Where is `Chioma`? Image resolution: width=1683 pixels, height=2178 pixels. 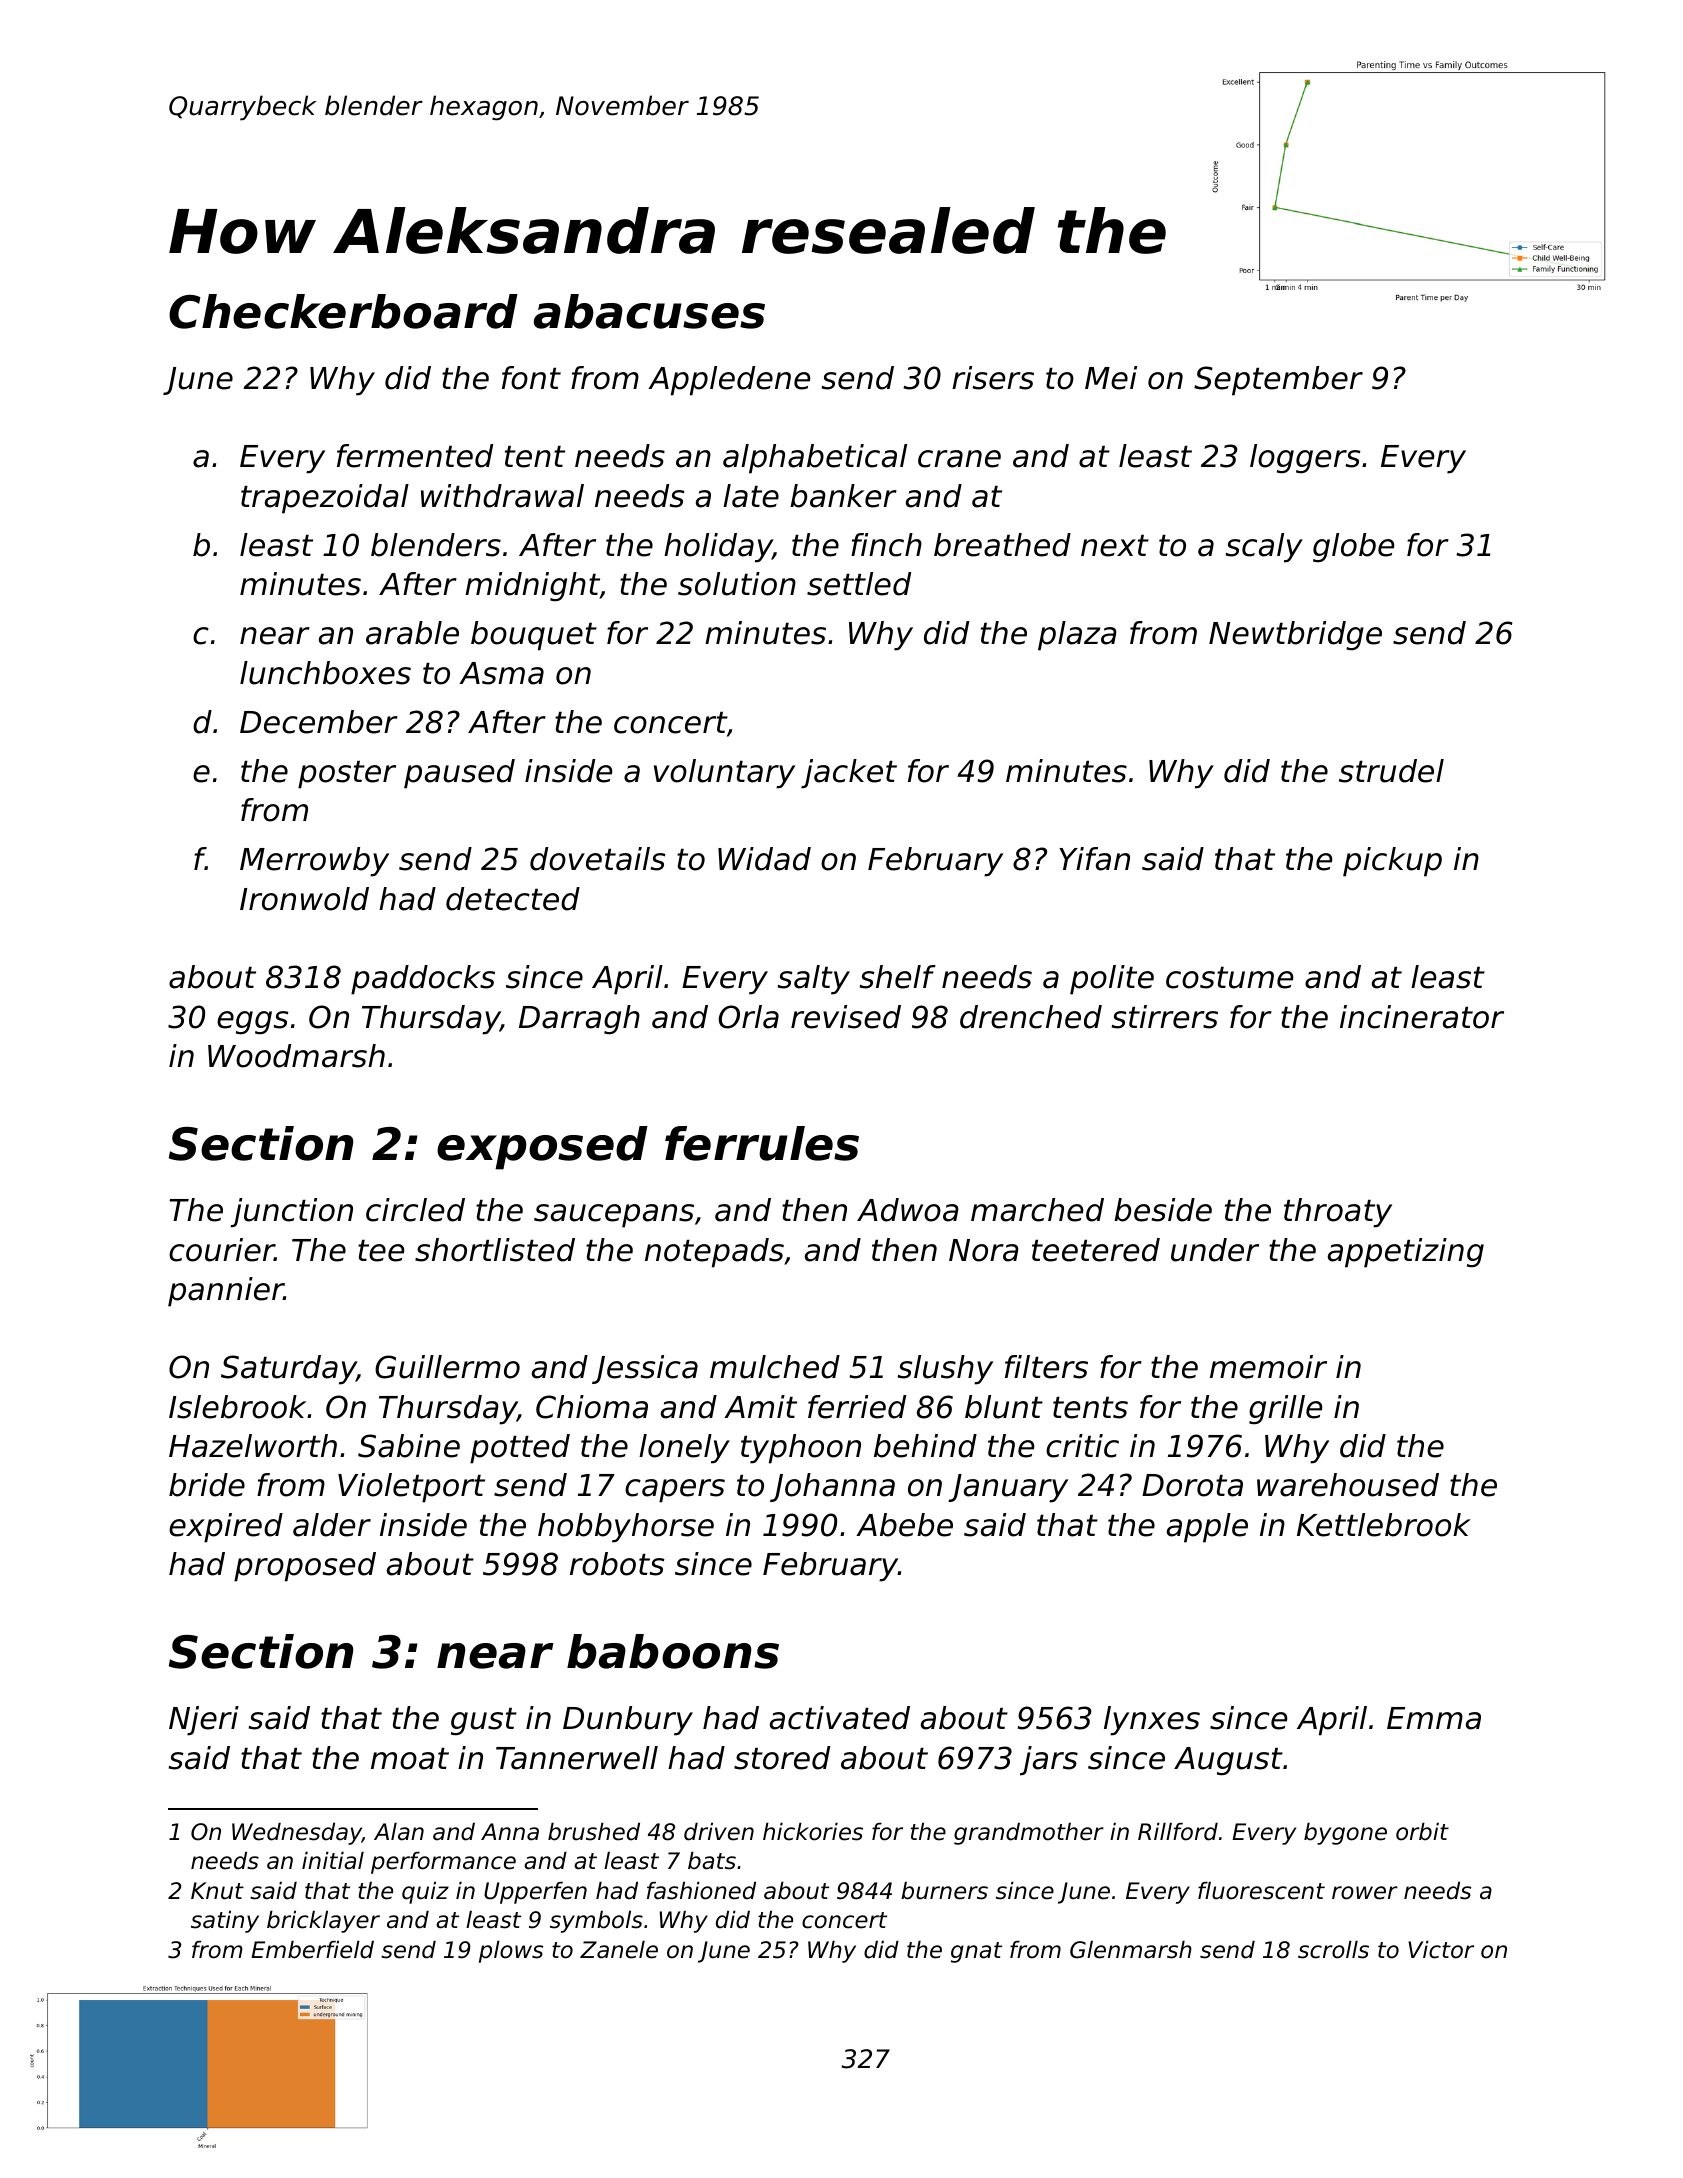 Chioma is located at coordinates (592, 1407).
